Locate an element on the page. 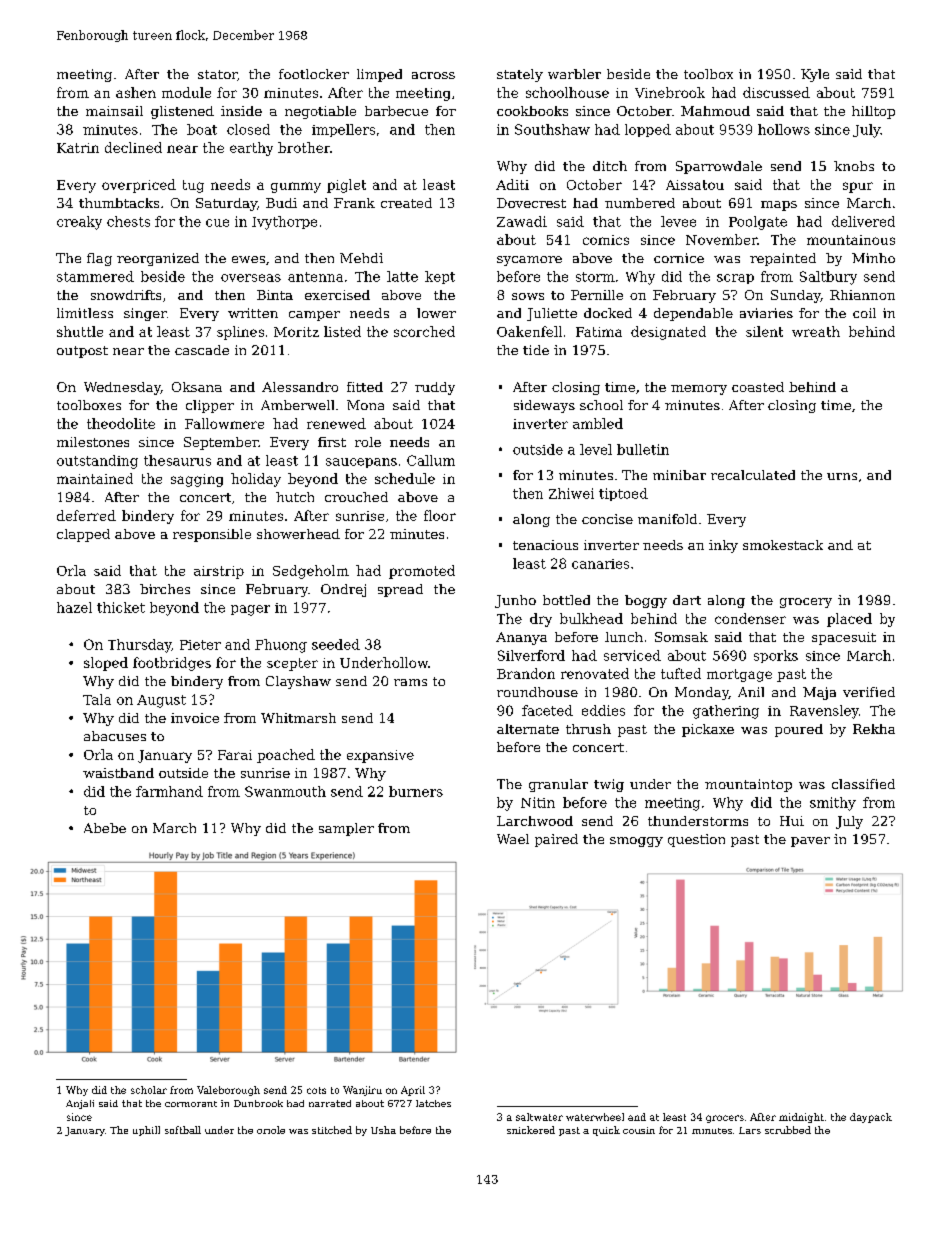  warbler is located at coordinates (574, 74).
